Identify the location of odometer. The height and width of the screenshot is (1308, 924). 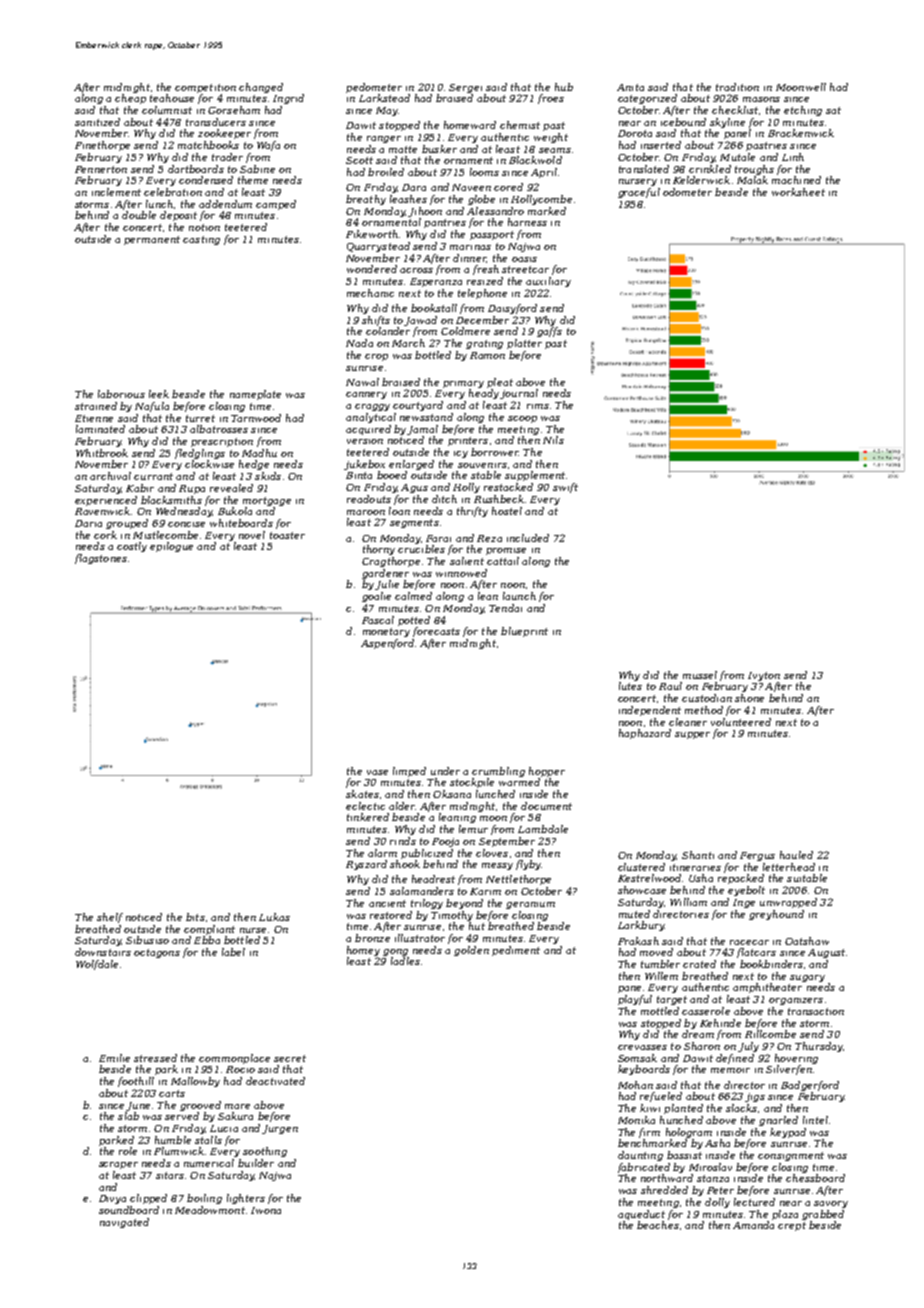
(687, 192).
